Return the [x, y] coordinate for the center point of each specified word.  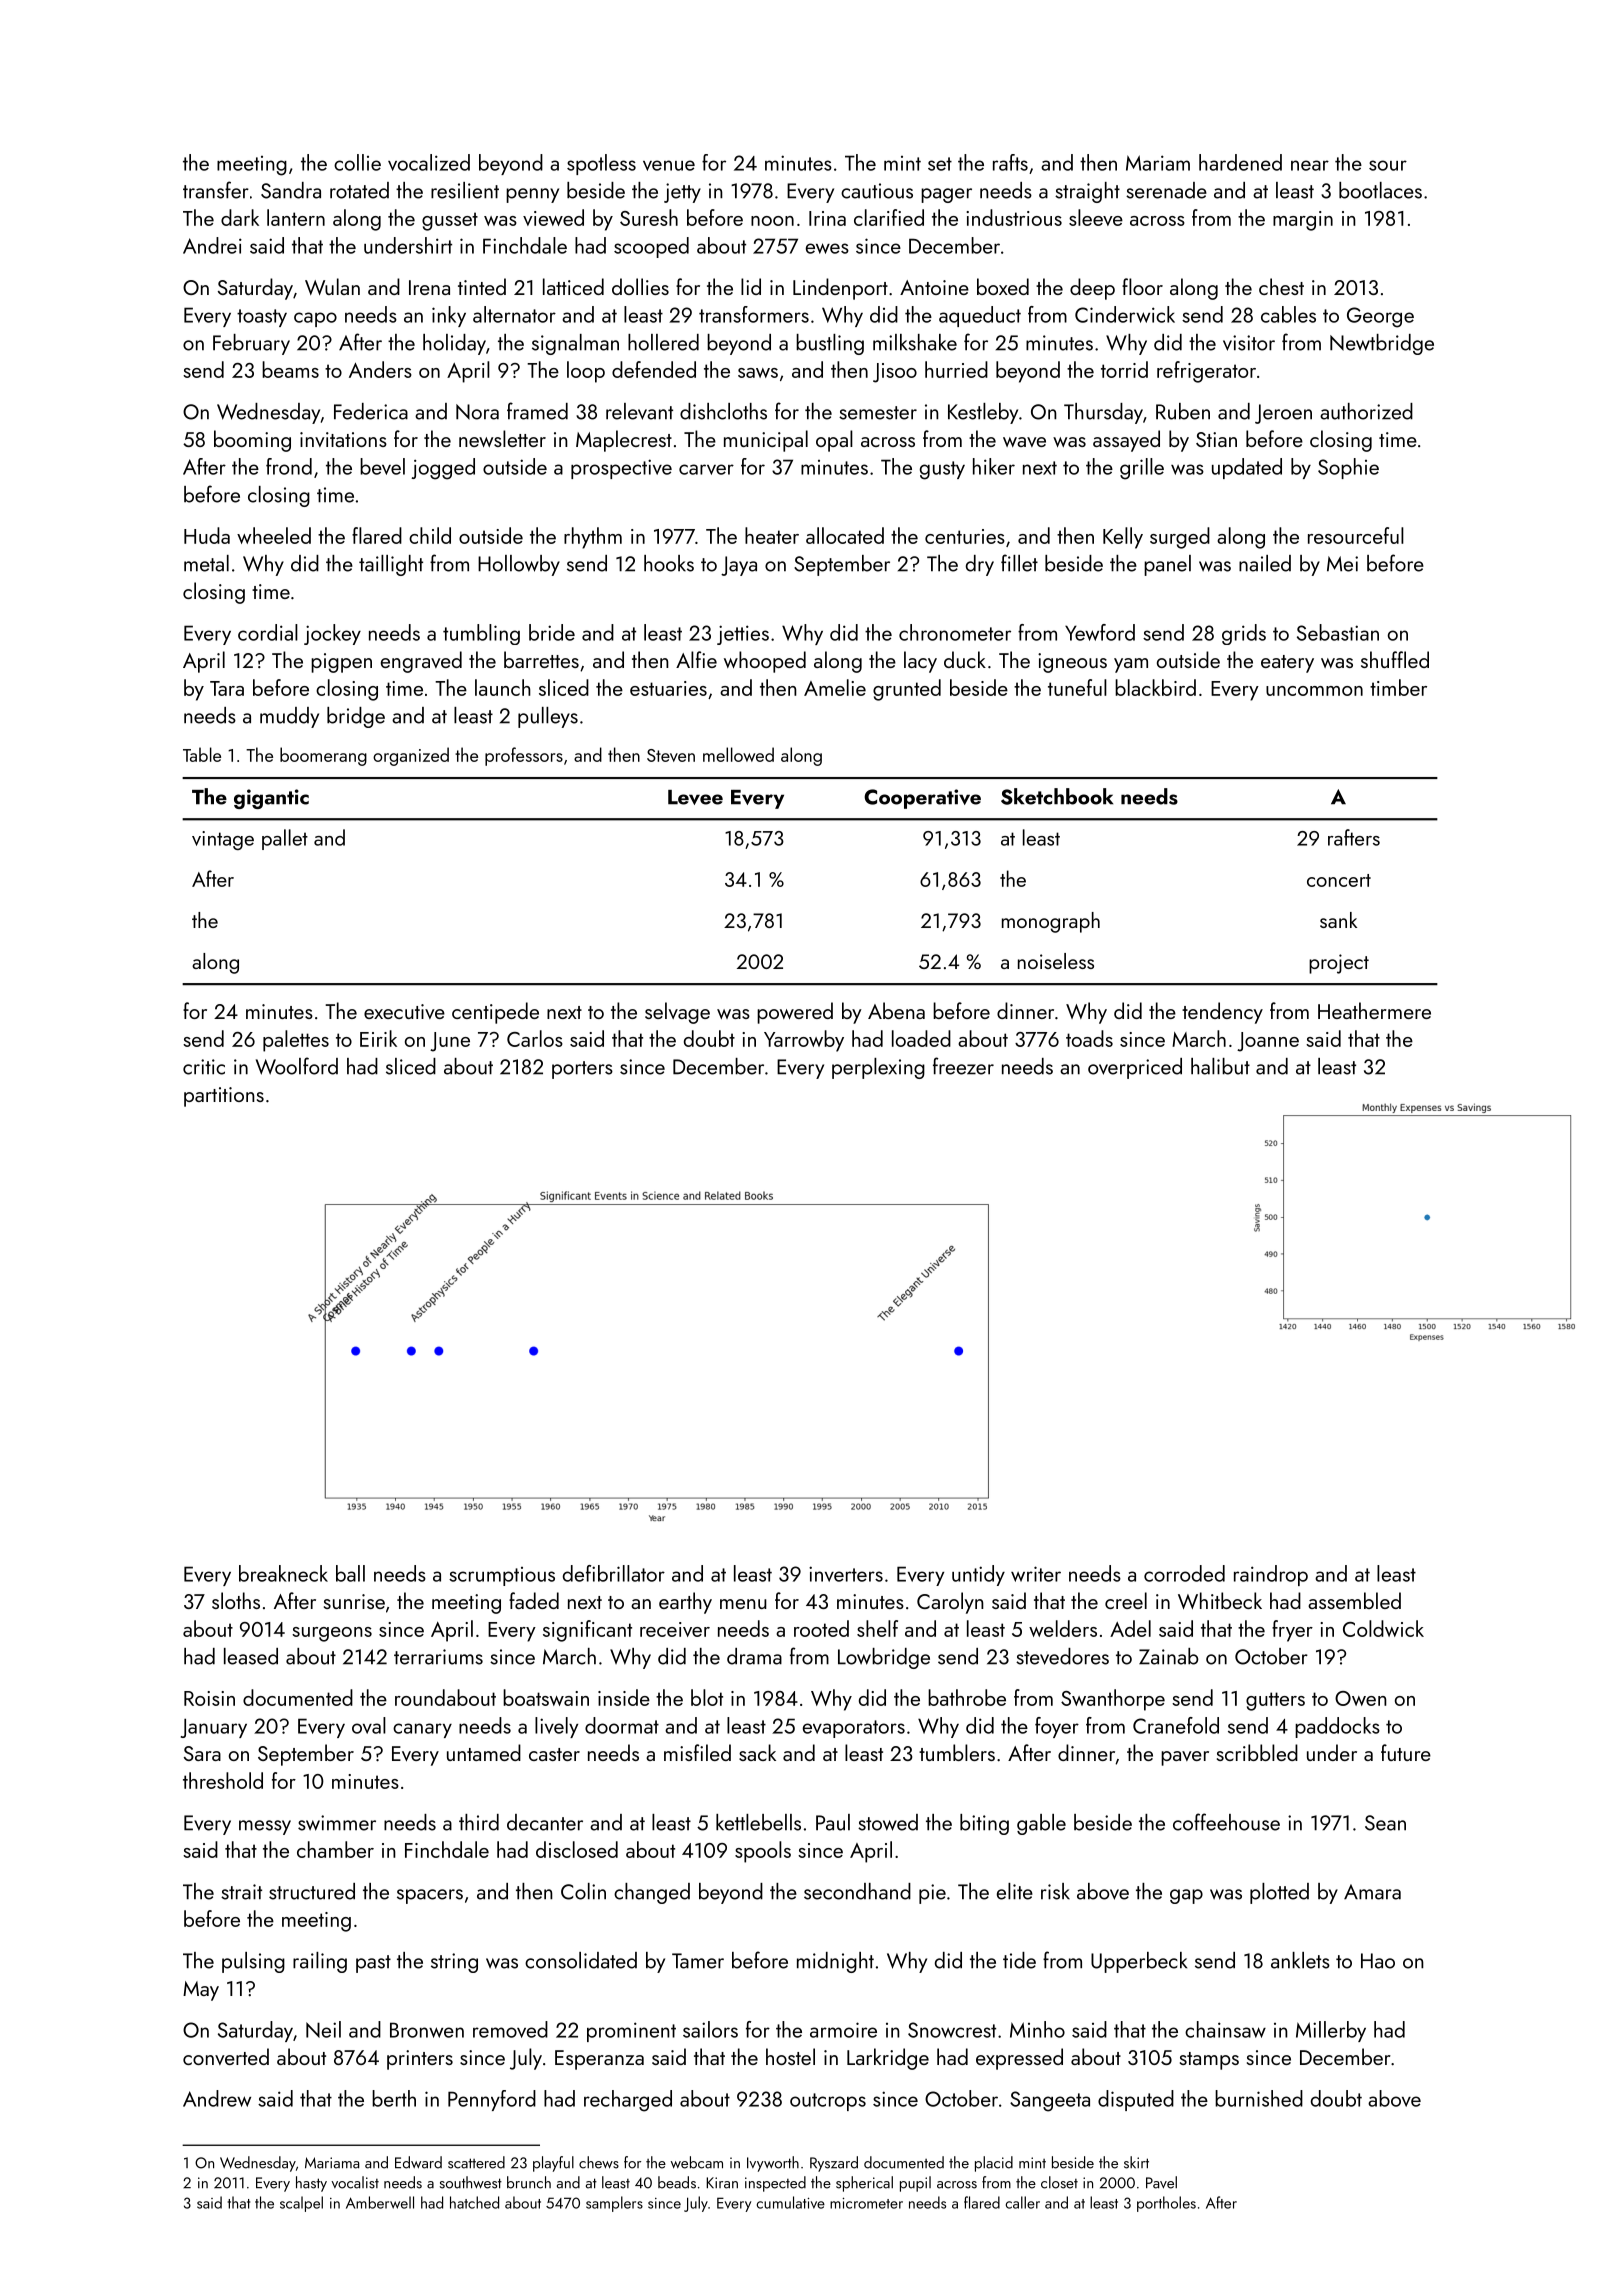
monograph [1051, 922]
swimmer [337, 1823]
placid [994, 2164]
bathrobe [967, 1697]
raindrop [1271, 1575]
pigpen [341, 663]
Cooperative [922, 799]
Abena [896, 1010]
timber [1398, 687]
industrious [1014, 217]
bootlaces [1380, 190]
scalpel [301, 2204]
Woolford [297, 1066]
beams [290, 369]
